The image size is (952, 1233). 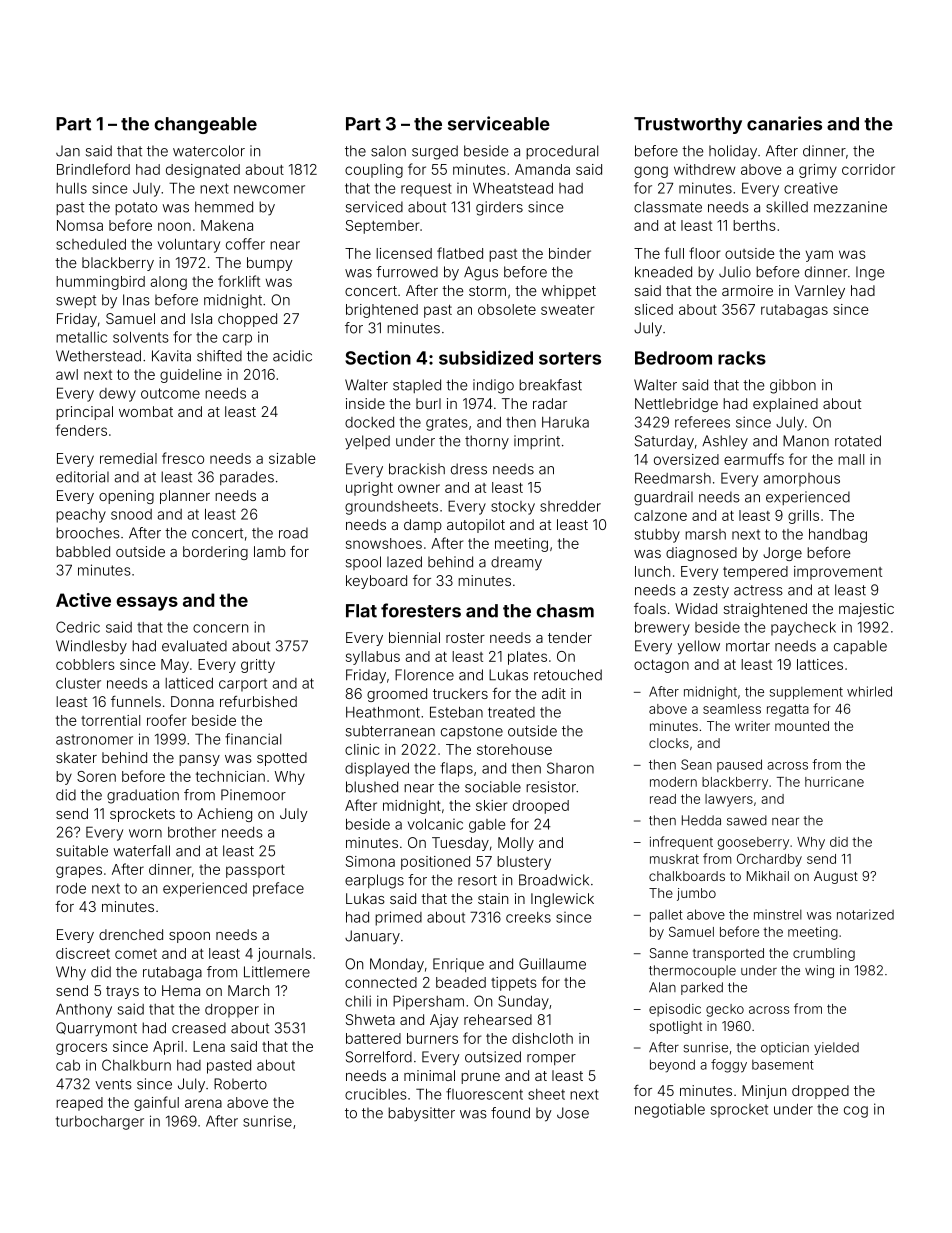 What do you see at coordinates (100, 1123) in the screenshot?
I see `turbocharger` at bounding box center [100, 1123].
